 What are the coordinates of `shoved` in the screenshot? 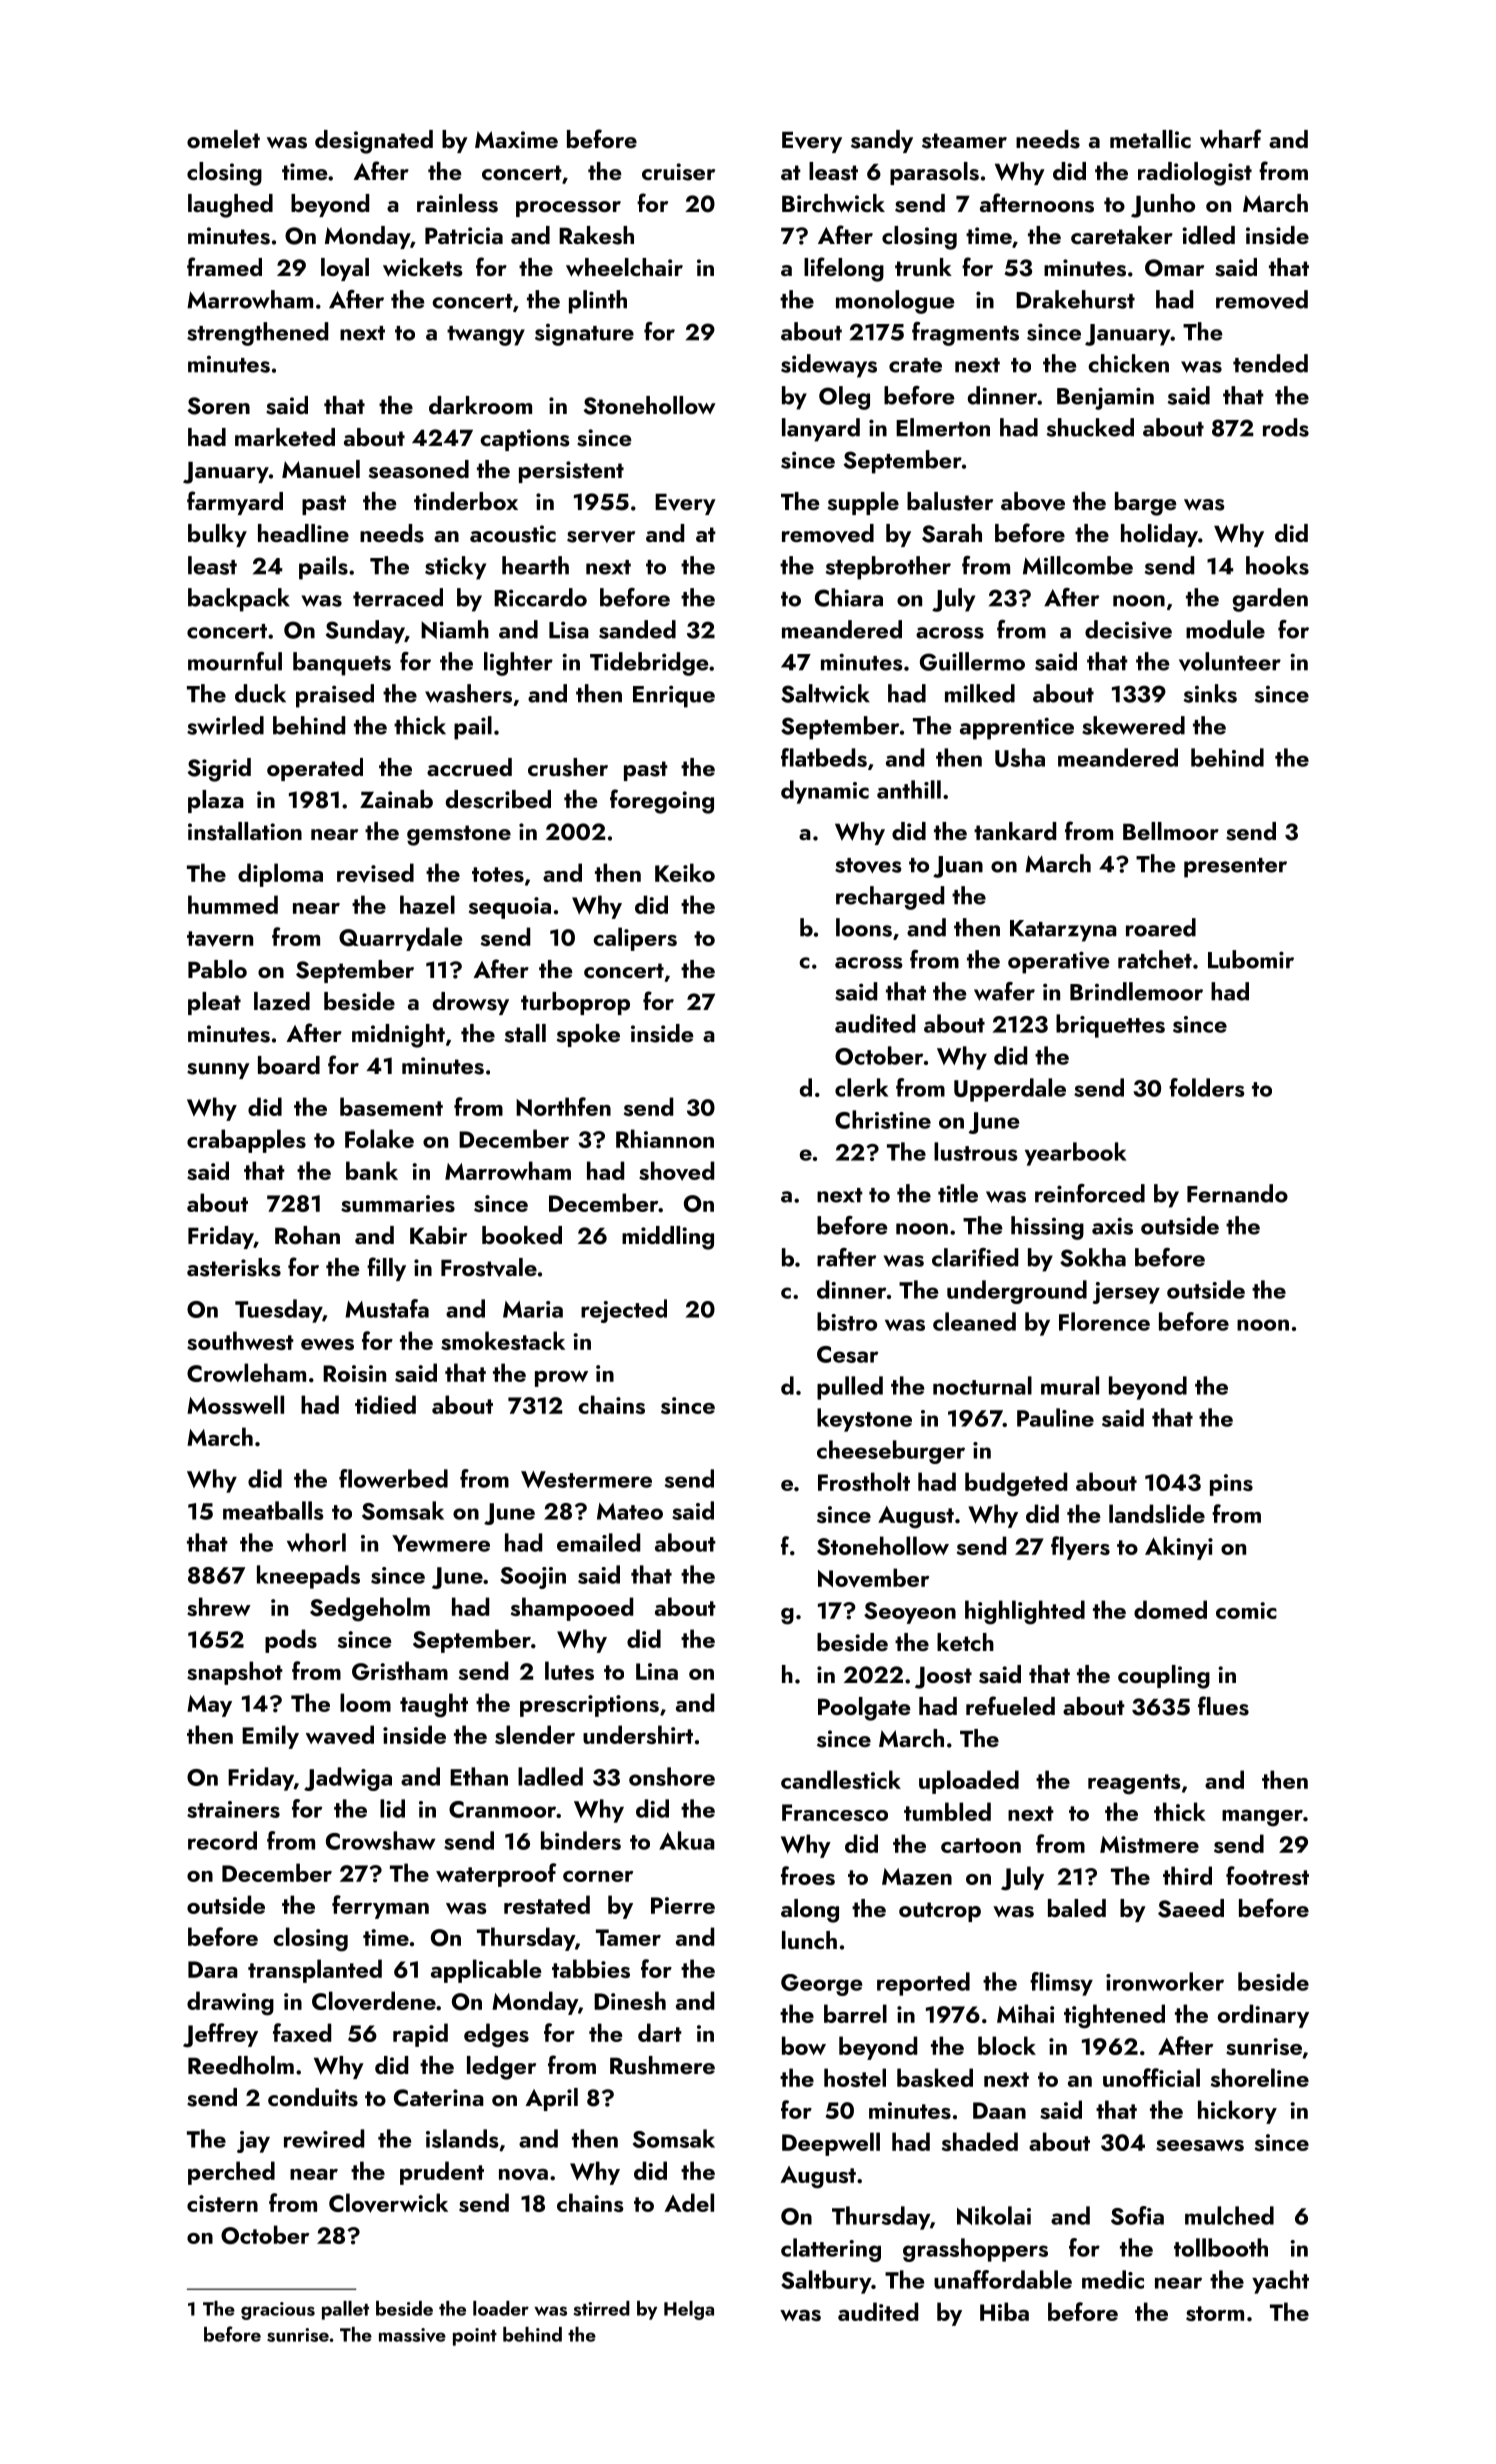 It's located at (676, 1171).
